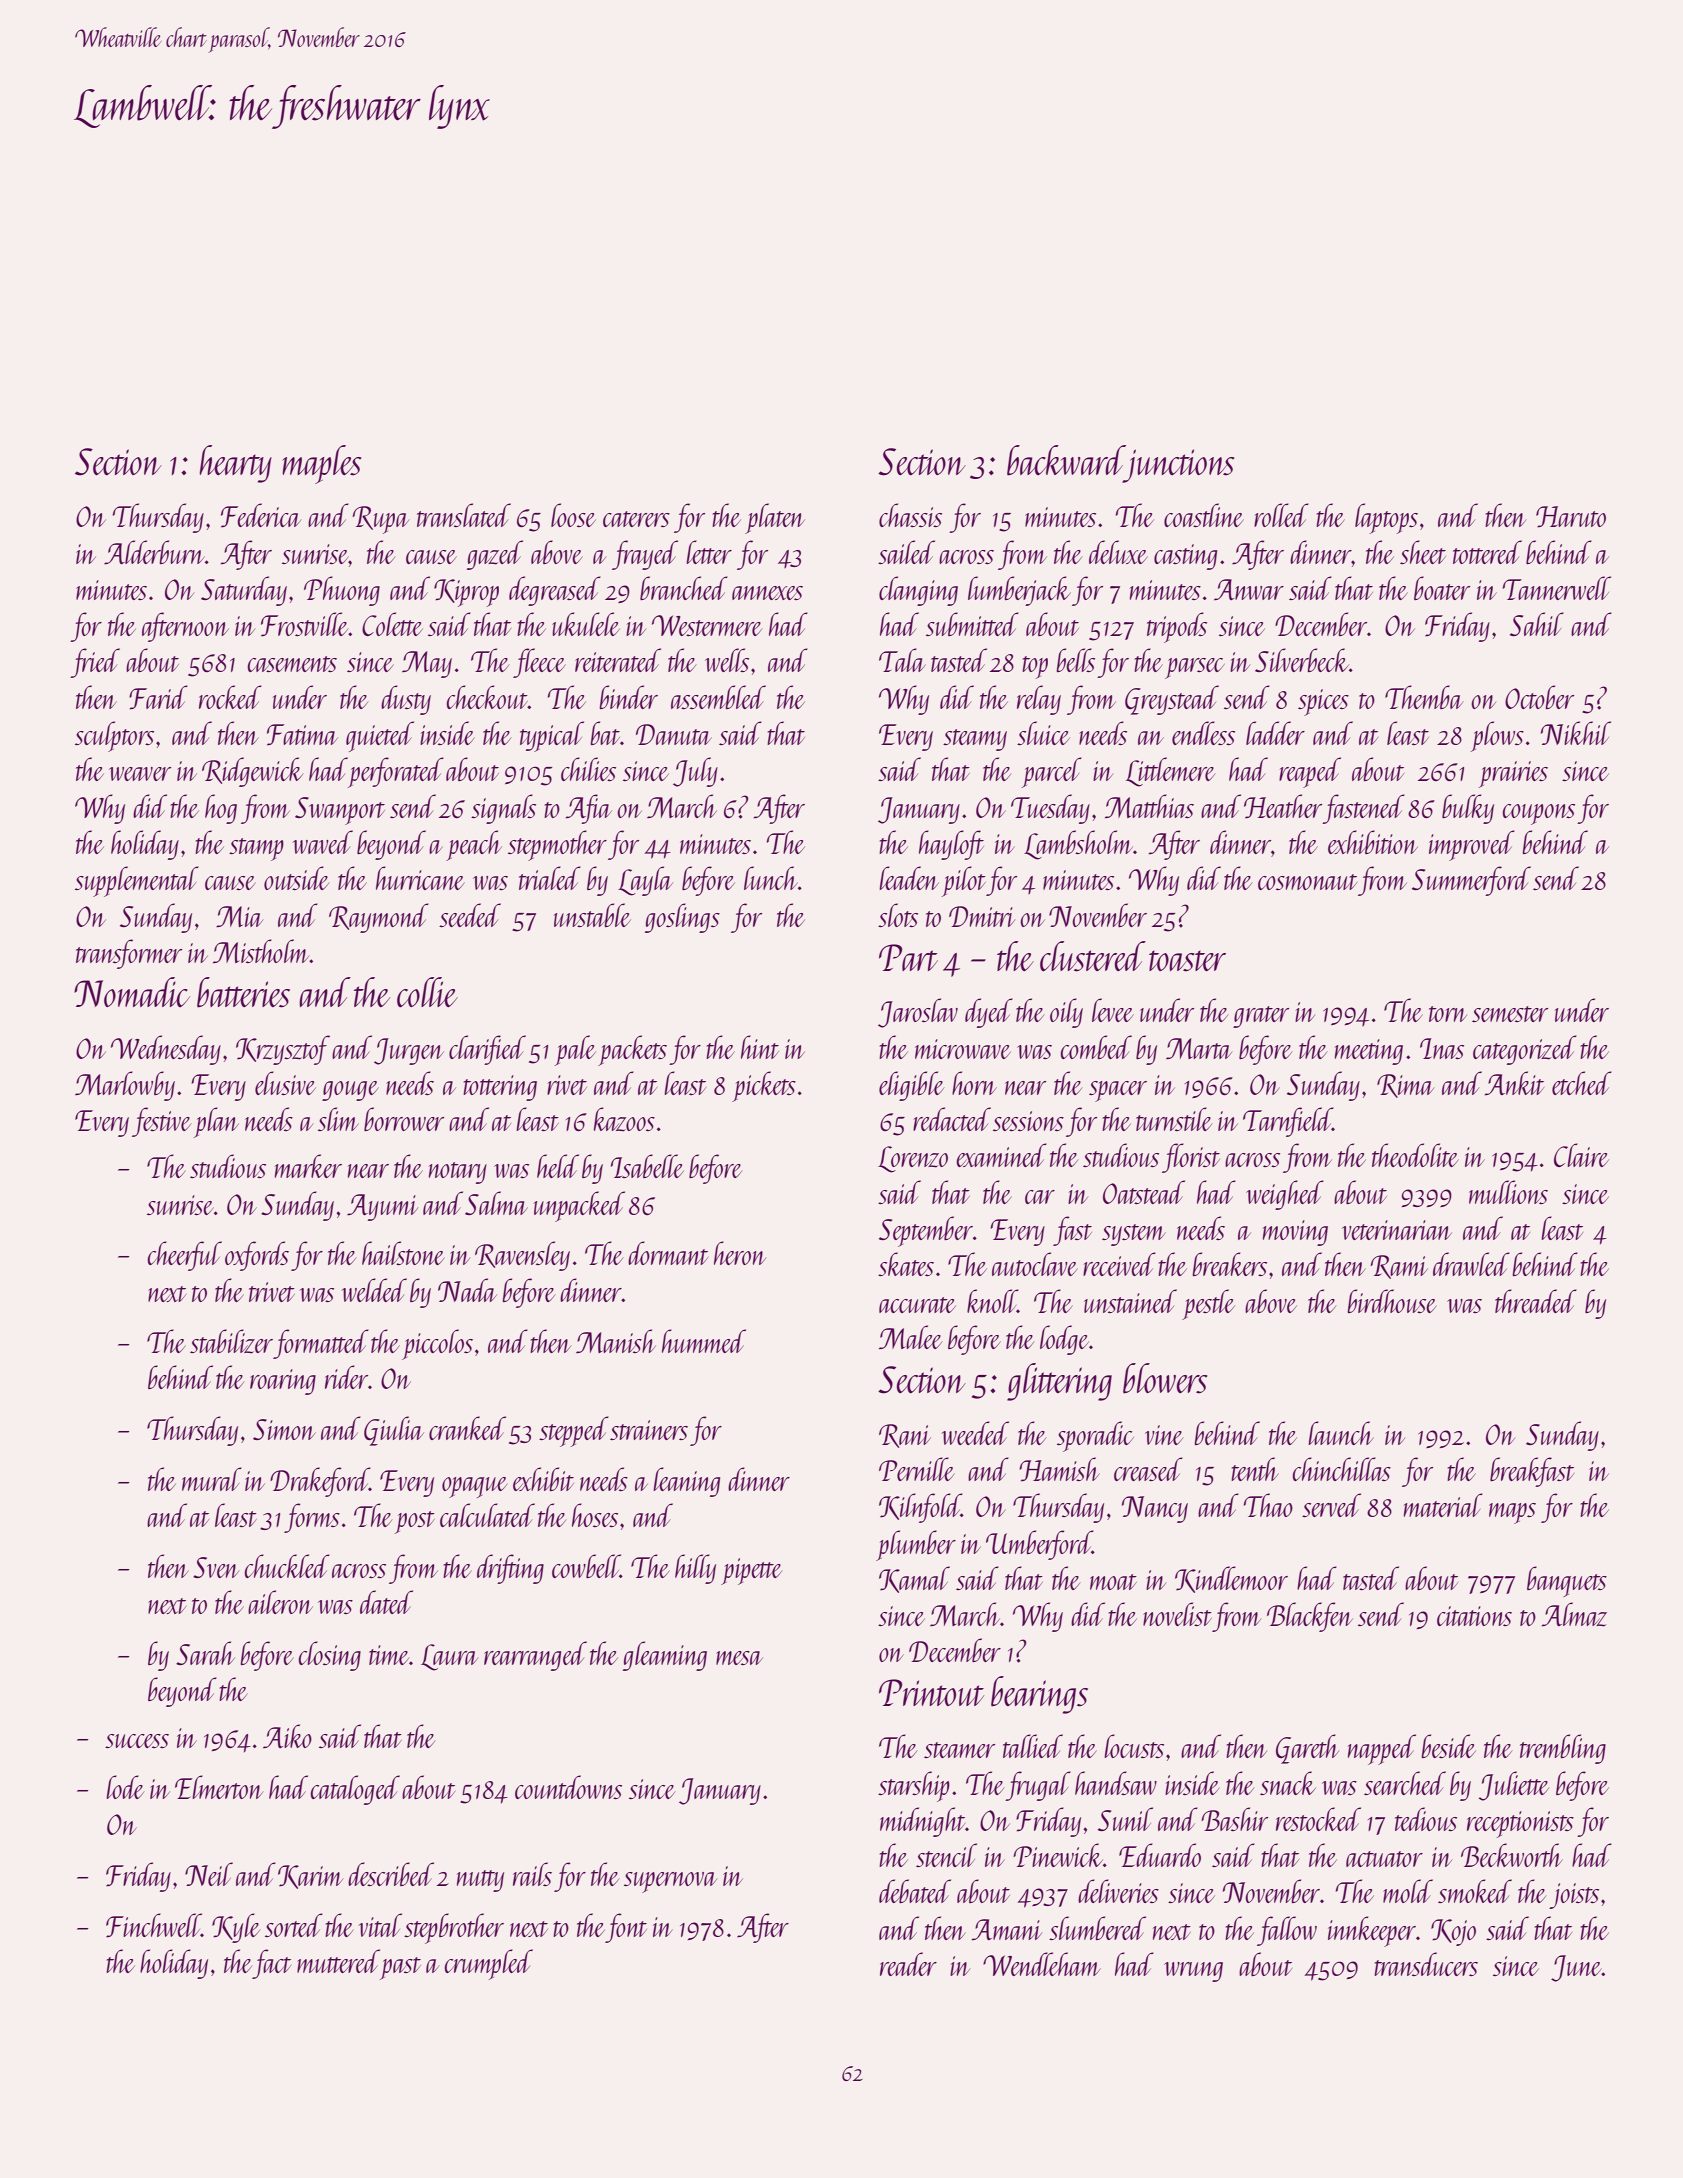  Describe the element at coordinates (464, 515) in the image. I see `translated` at that location.
